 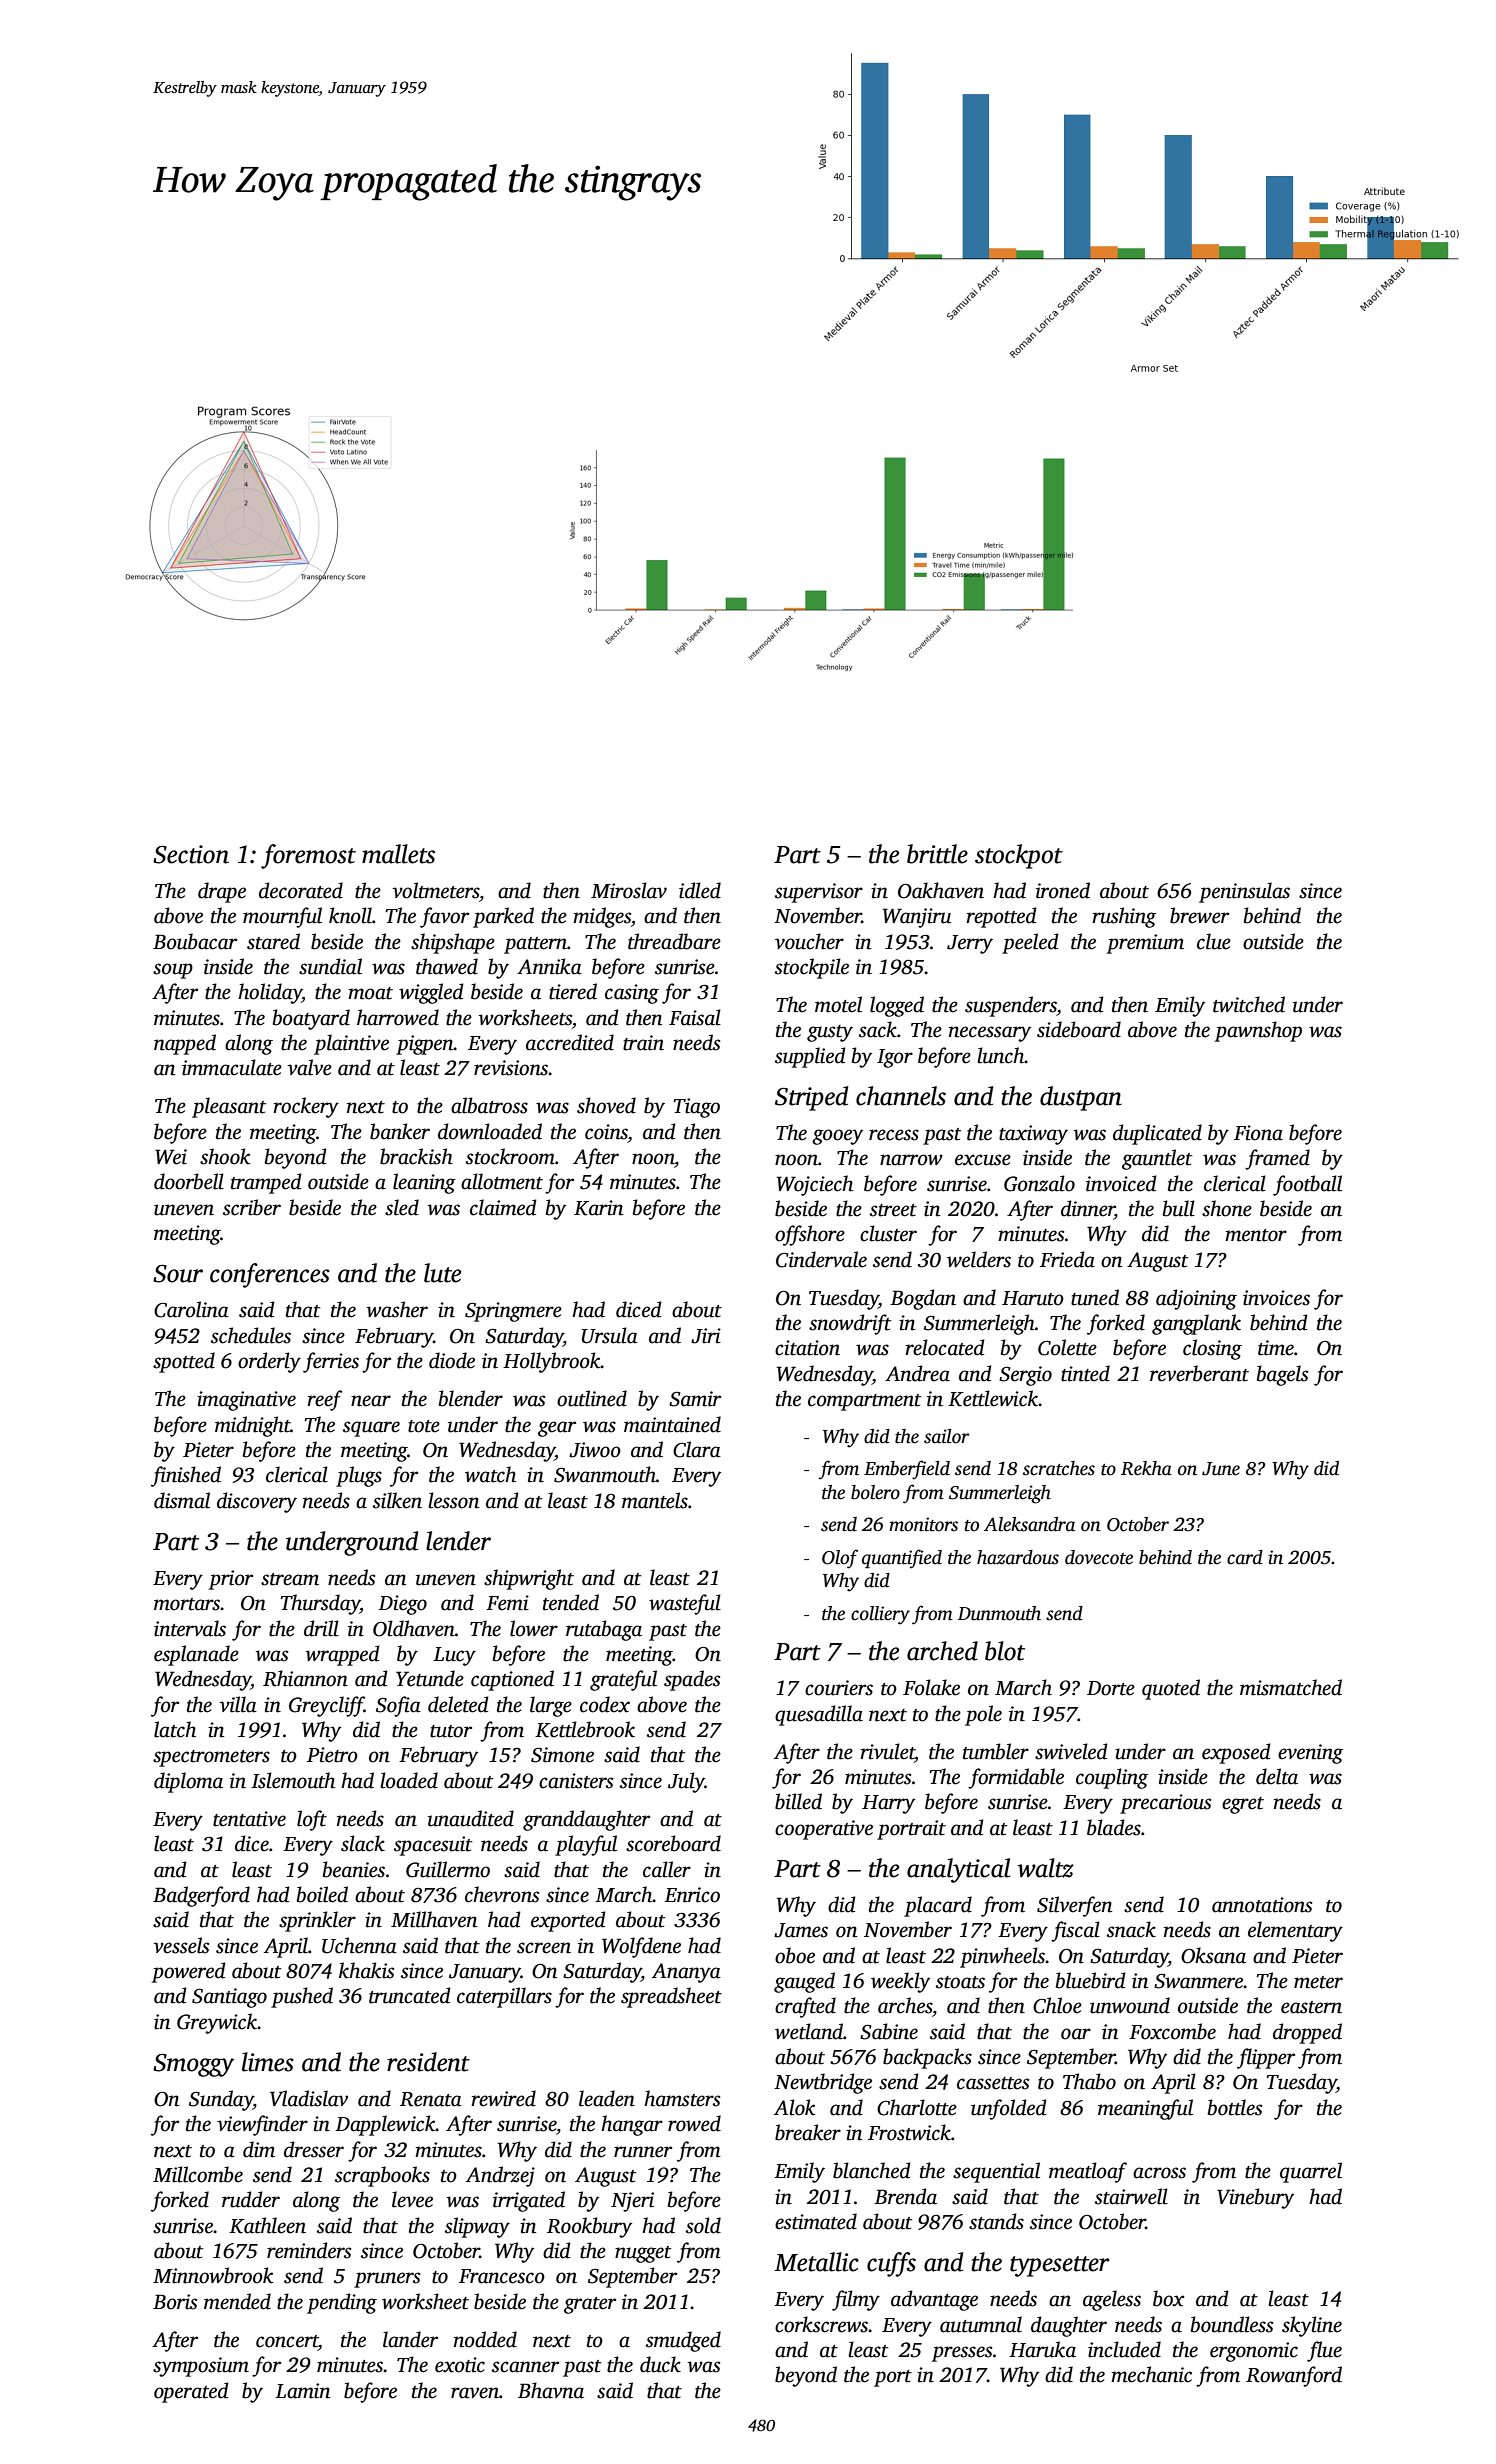 I want to click on latch, so click(x=175, y=1729).
